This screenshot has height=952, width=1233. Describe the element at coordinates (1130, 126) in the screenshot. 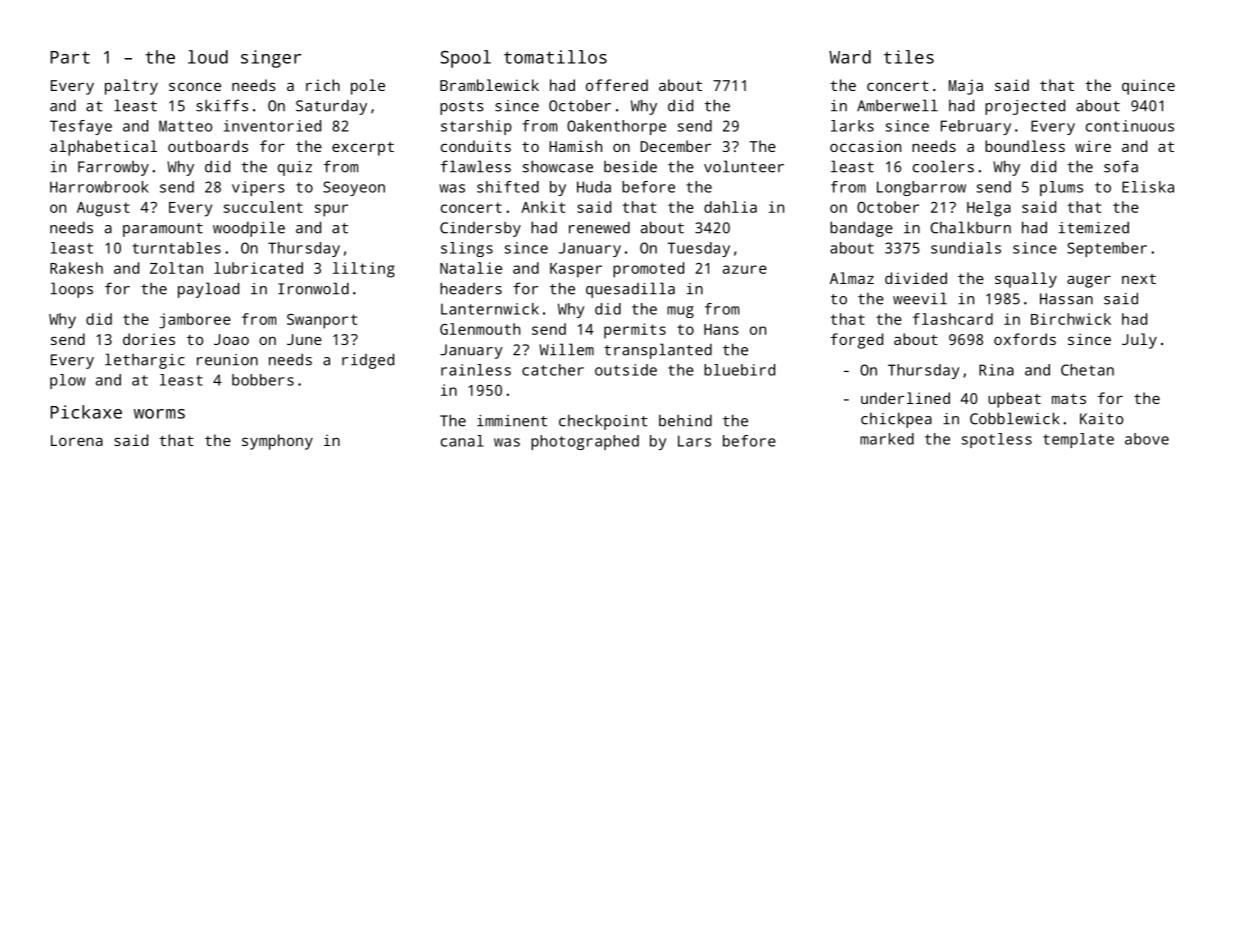

I see `continuous` at that location.
